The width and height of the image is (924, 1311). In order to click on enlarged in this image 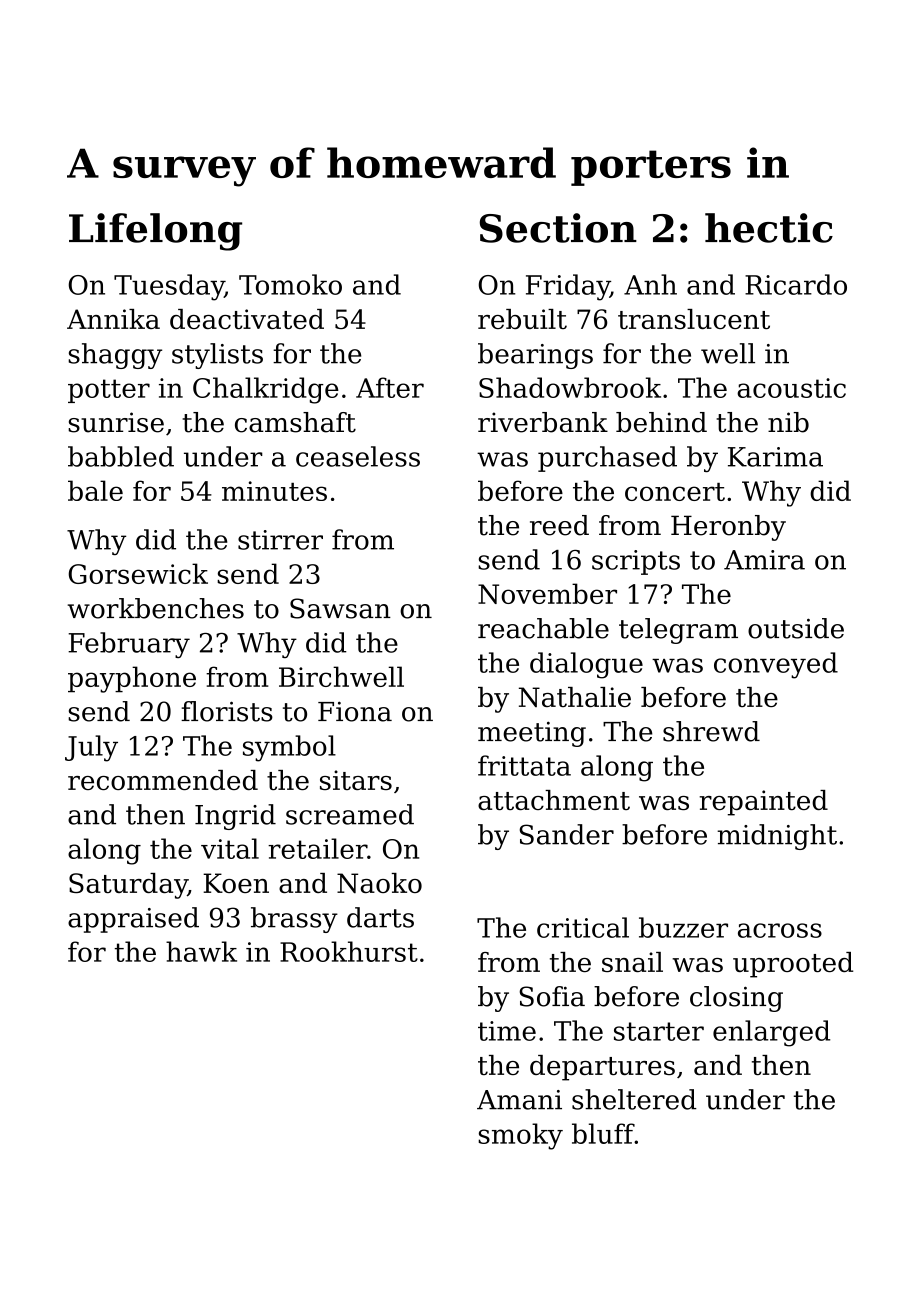, I will do `click(771, 1033)`.
